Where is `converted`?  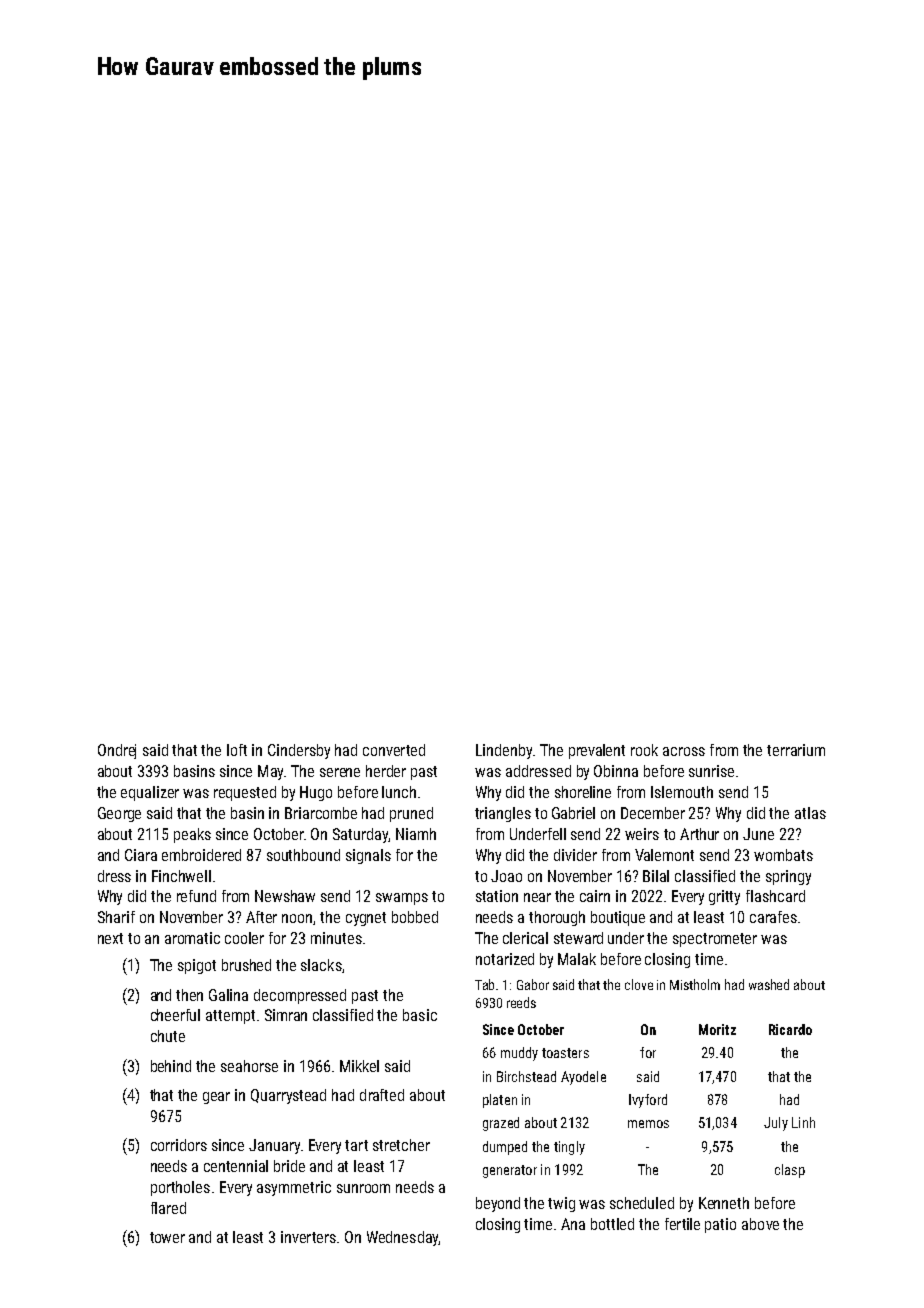
converted is located at coordinates (394, 750).
